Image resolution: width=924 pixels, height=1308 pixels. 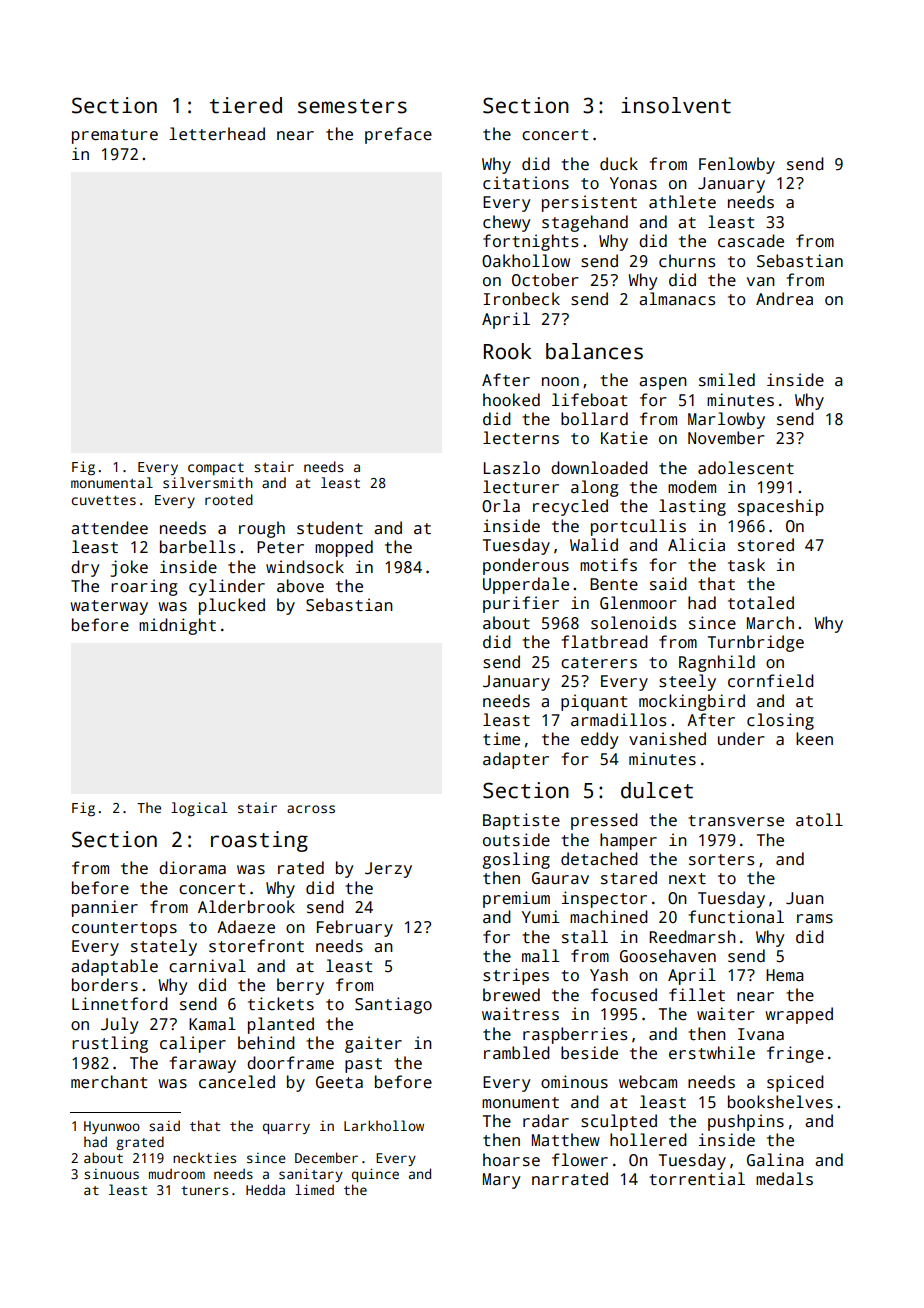 What do you see at coordinates (110, 1044) in the image?
I see `rustling` at bounding box center [110, 1044].
